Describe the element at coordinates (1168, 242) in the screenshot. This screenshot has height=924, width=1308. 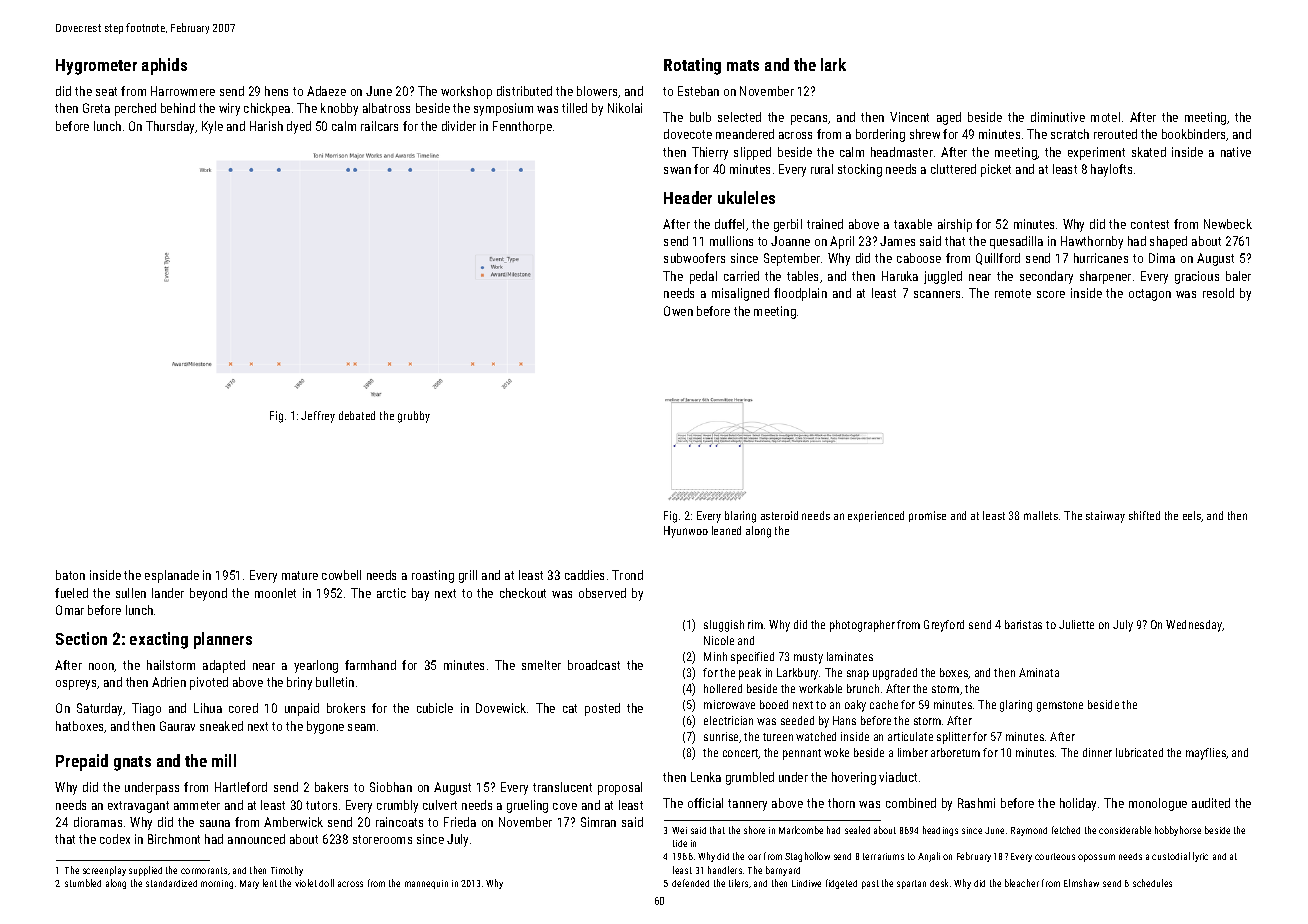
I see `shaped` at that location.
